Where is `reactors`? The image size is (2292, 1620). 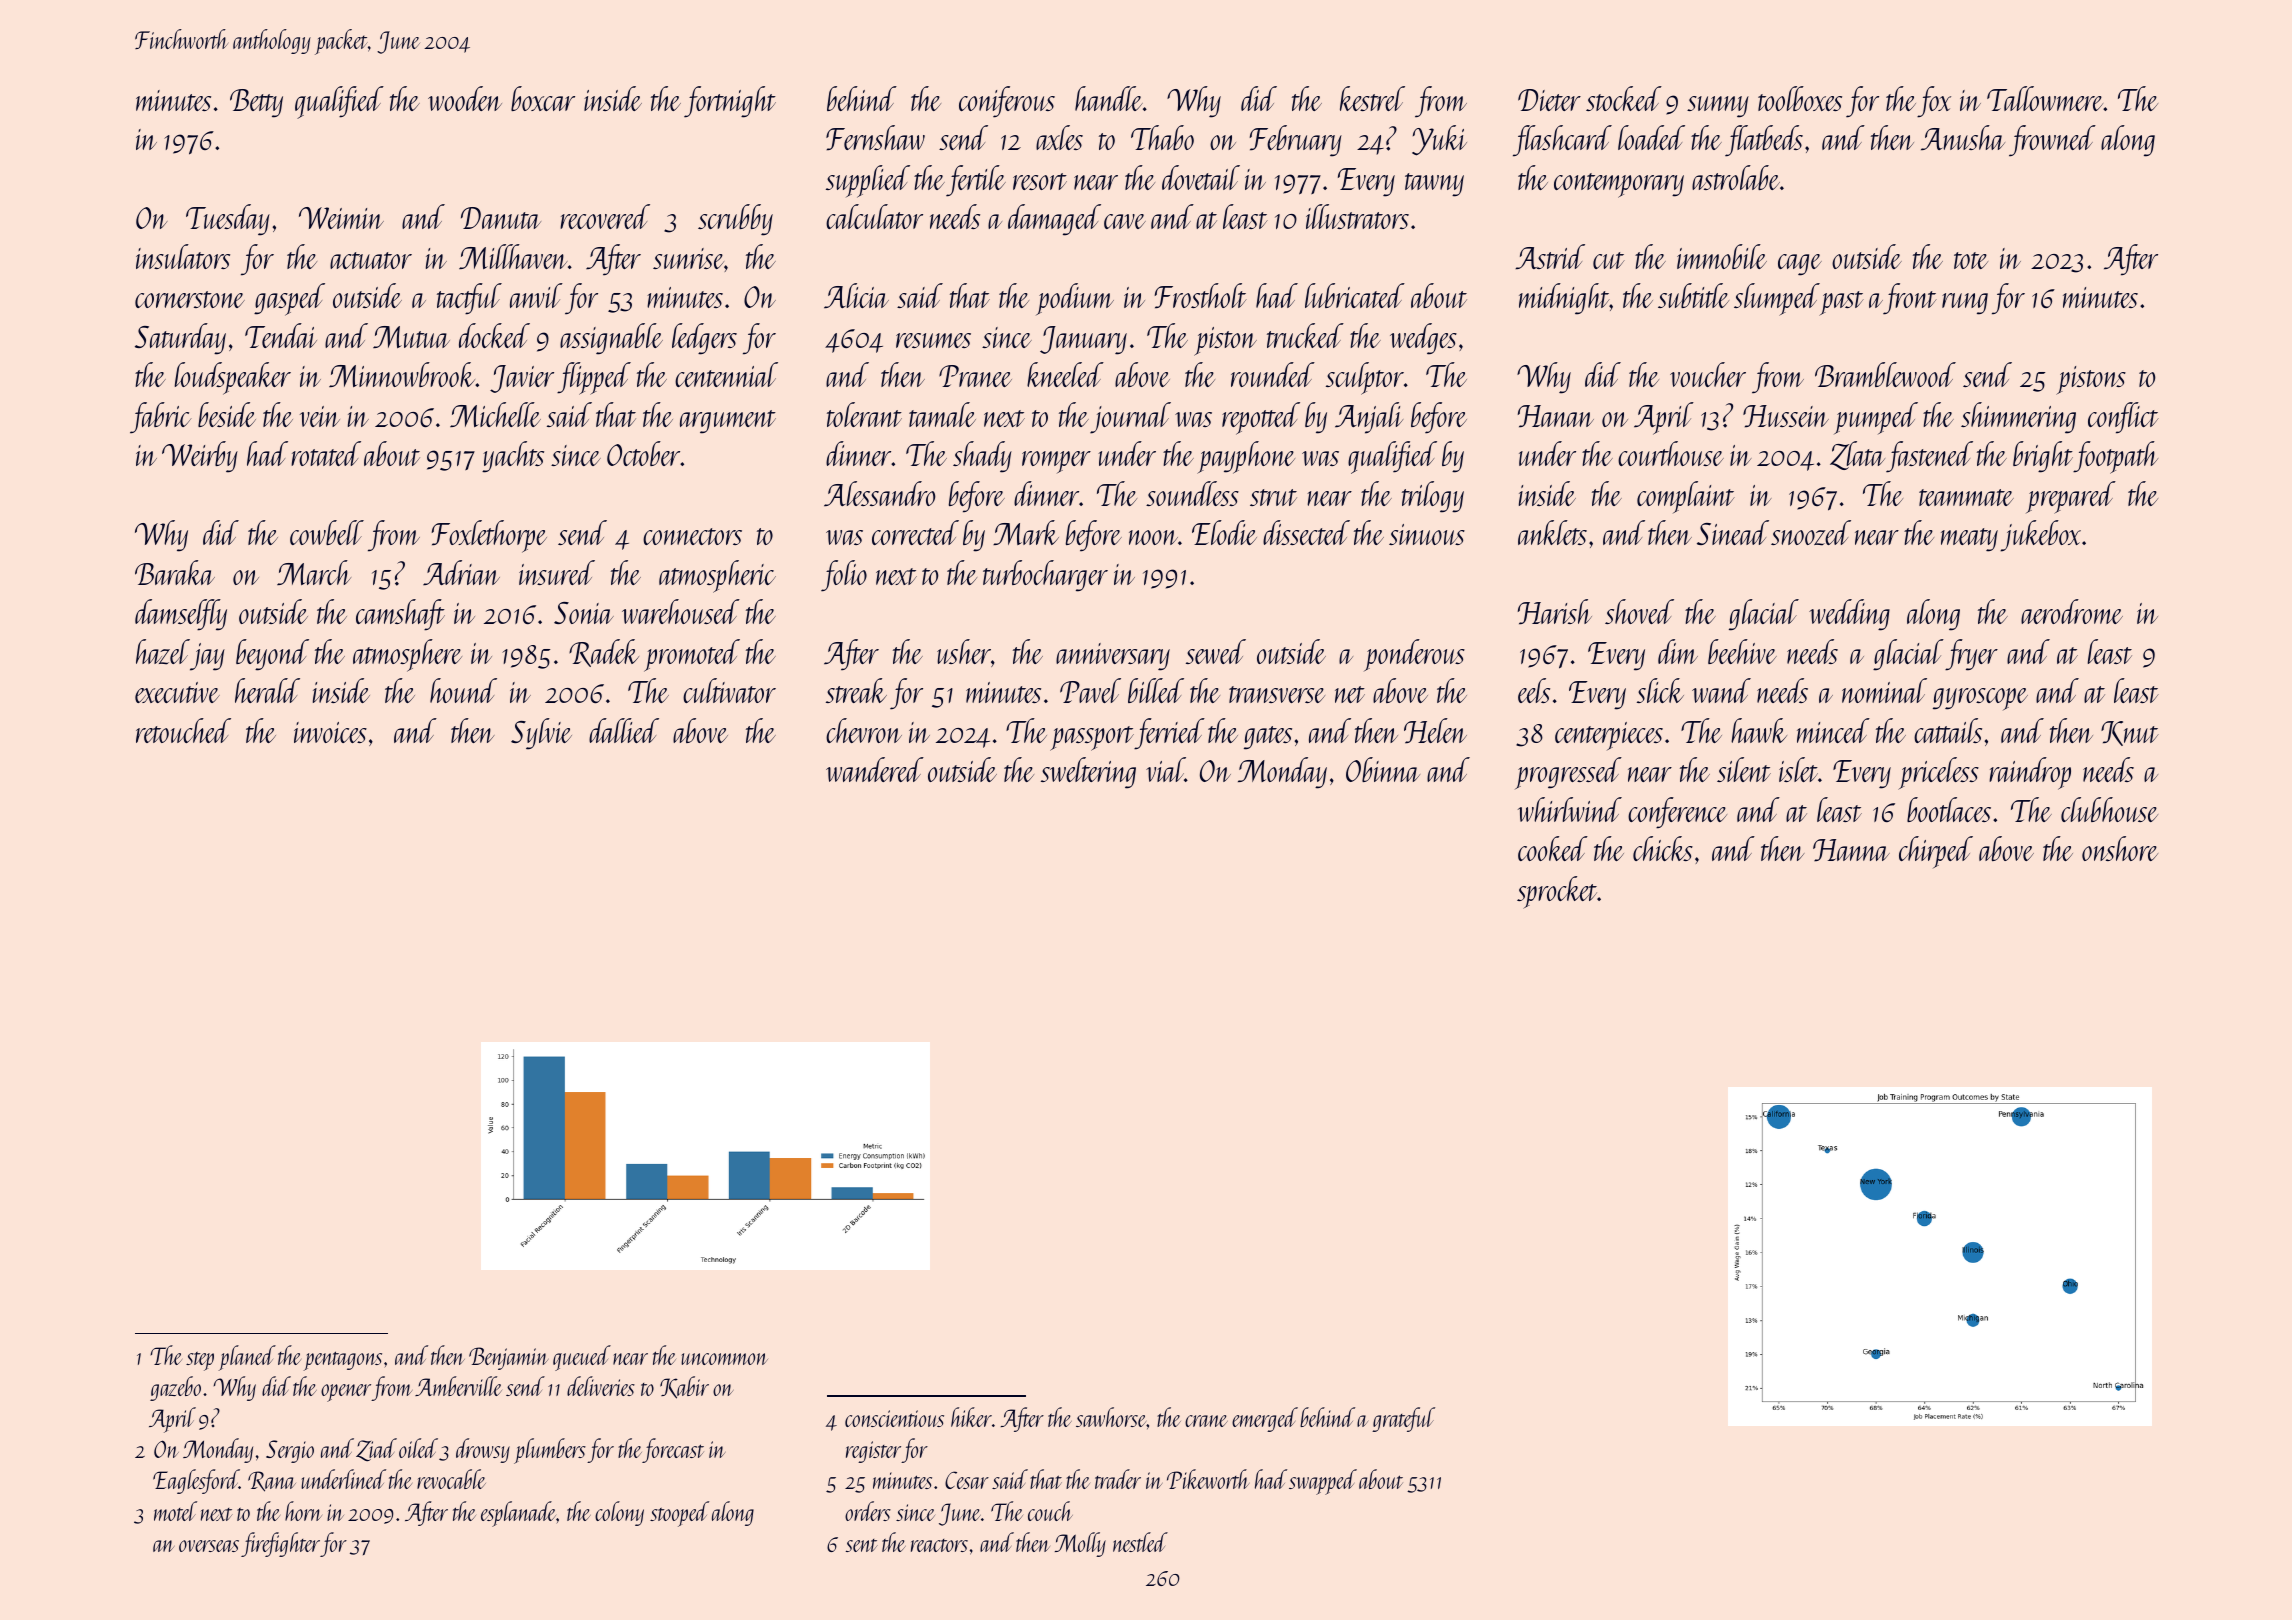 reactors is located at coordinates (939, 1545).
